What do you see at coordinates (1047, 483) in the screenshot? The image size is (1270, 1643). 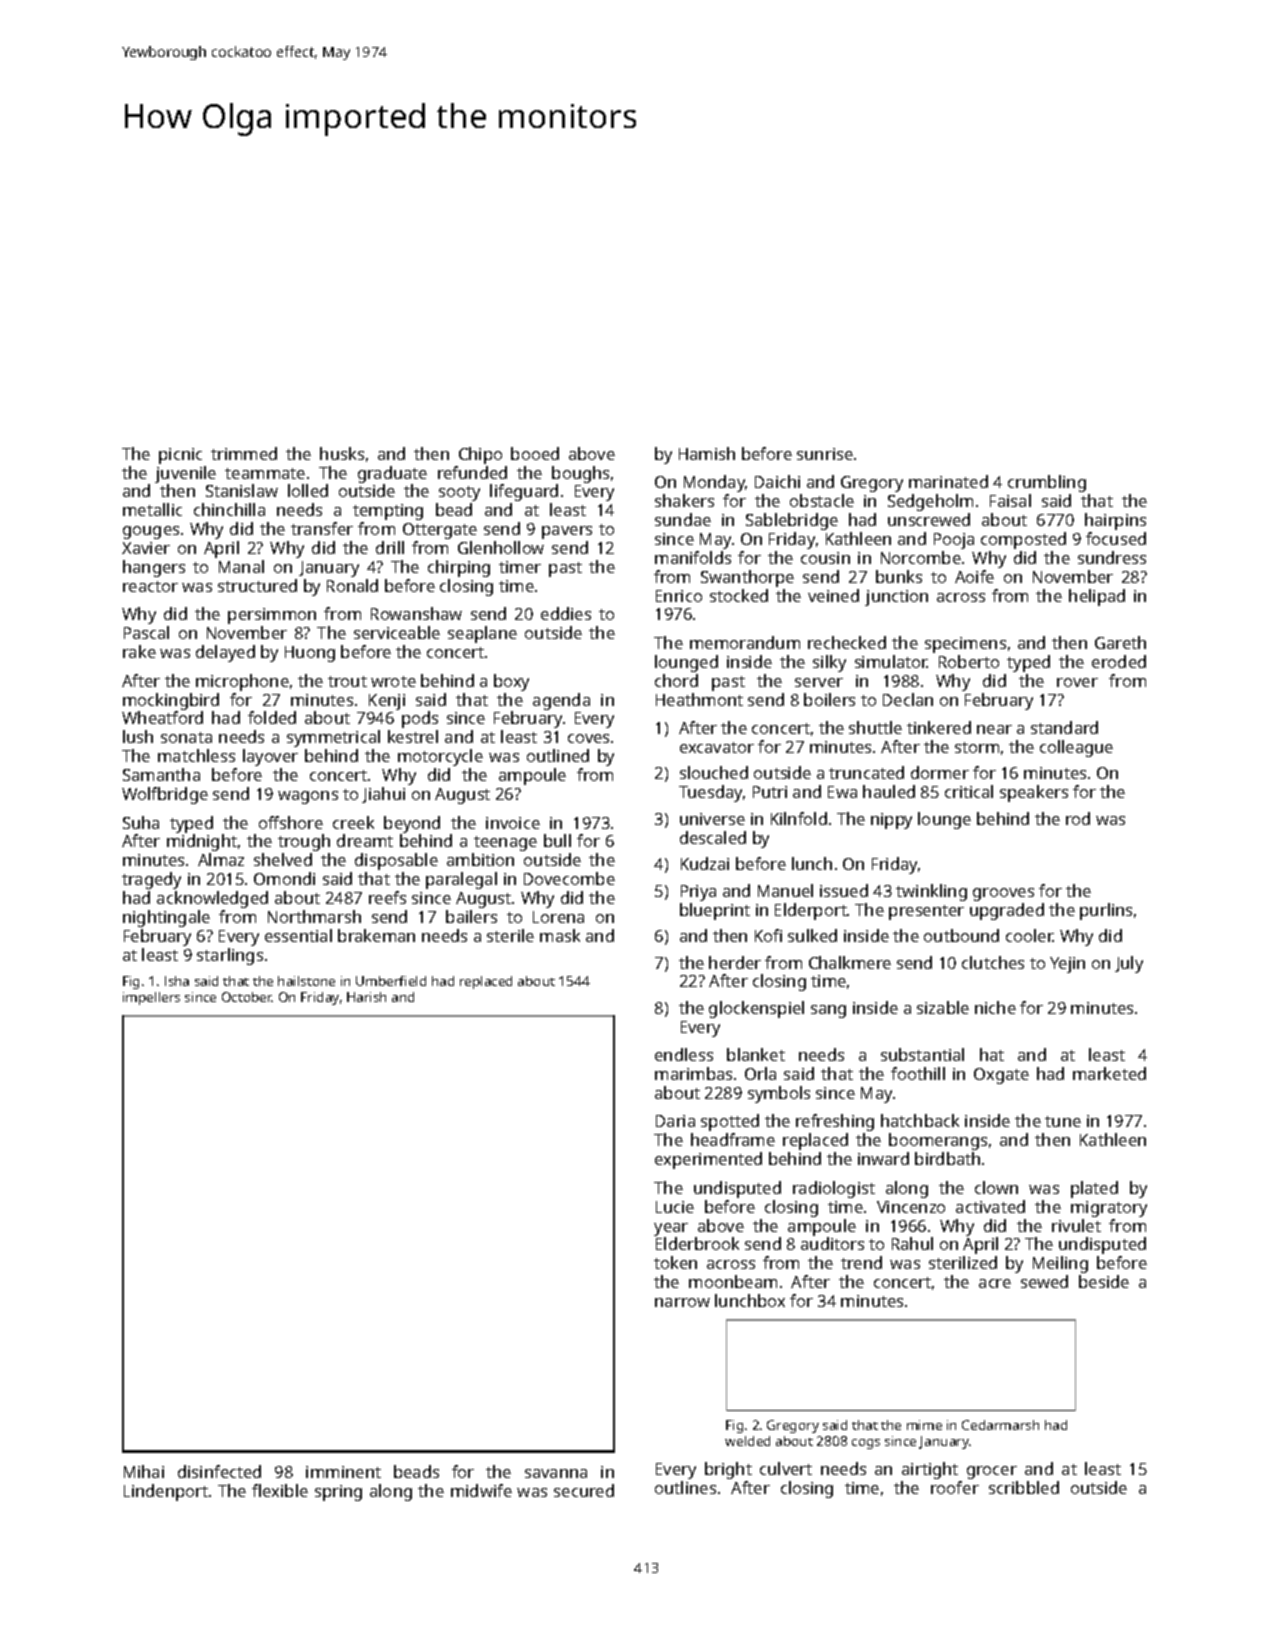 I see `crumbling` at bounding box center [1047, 483].
